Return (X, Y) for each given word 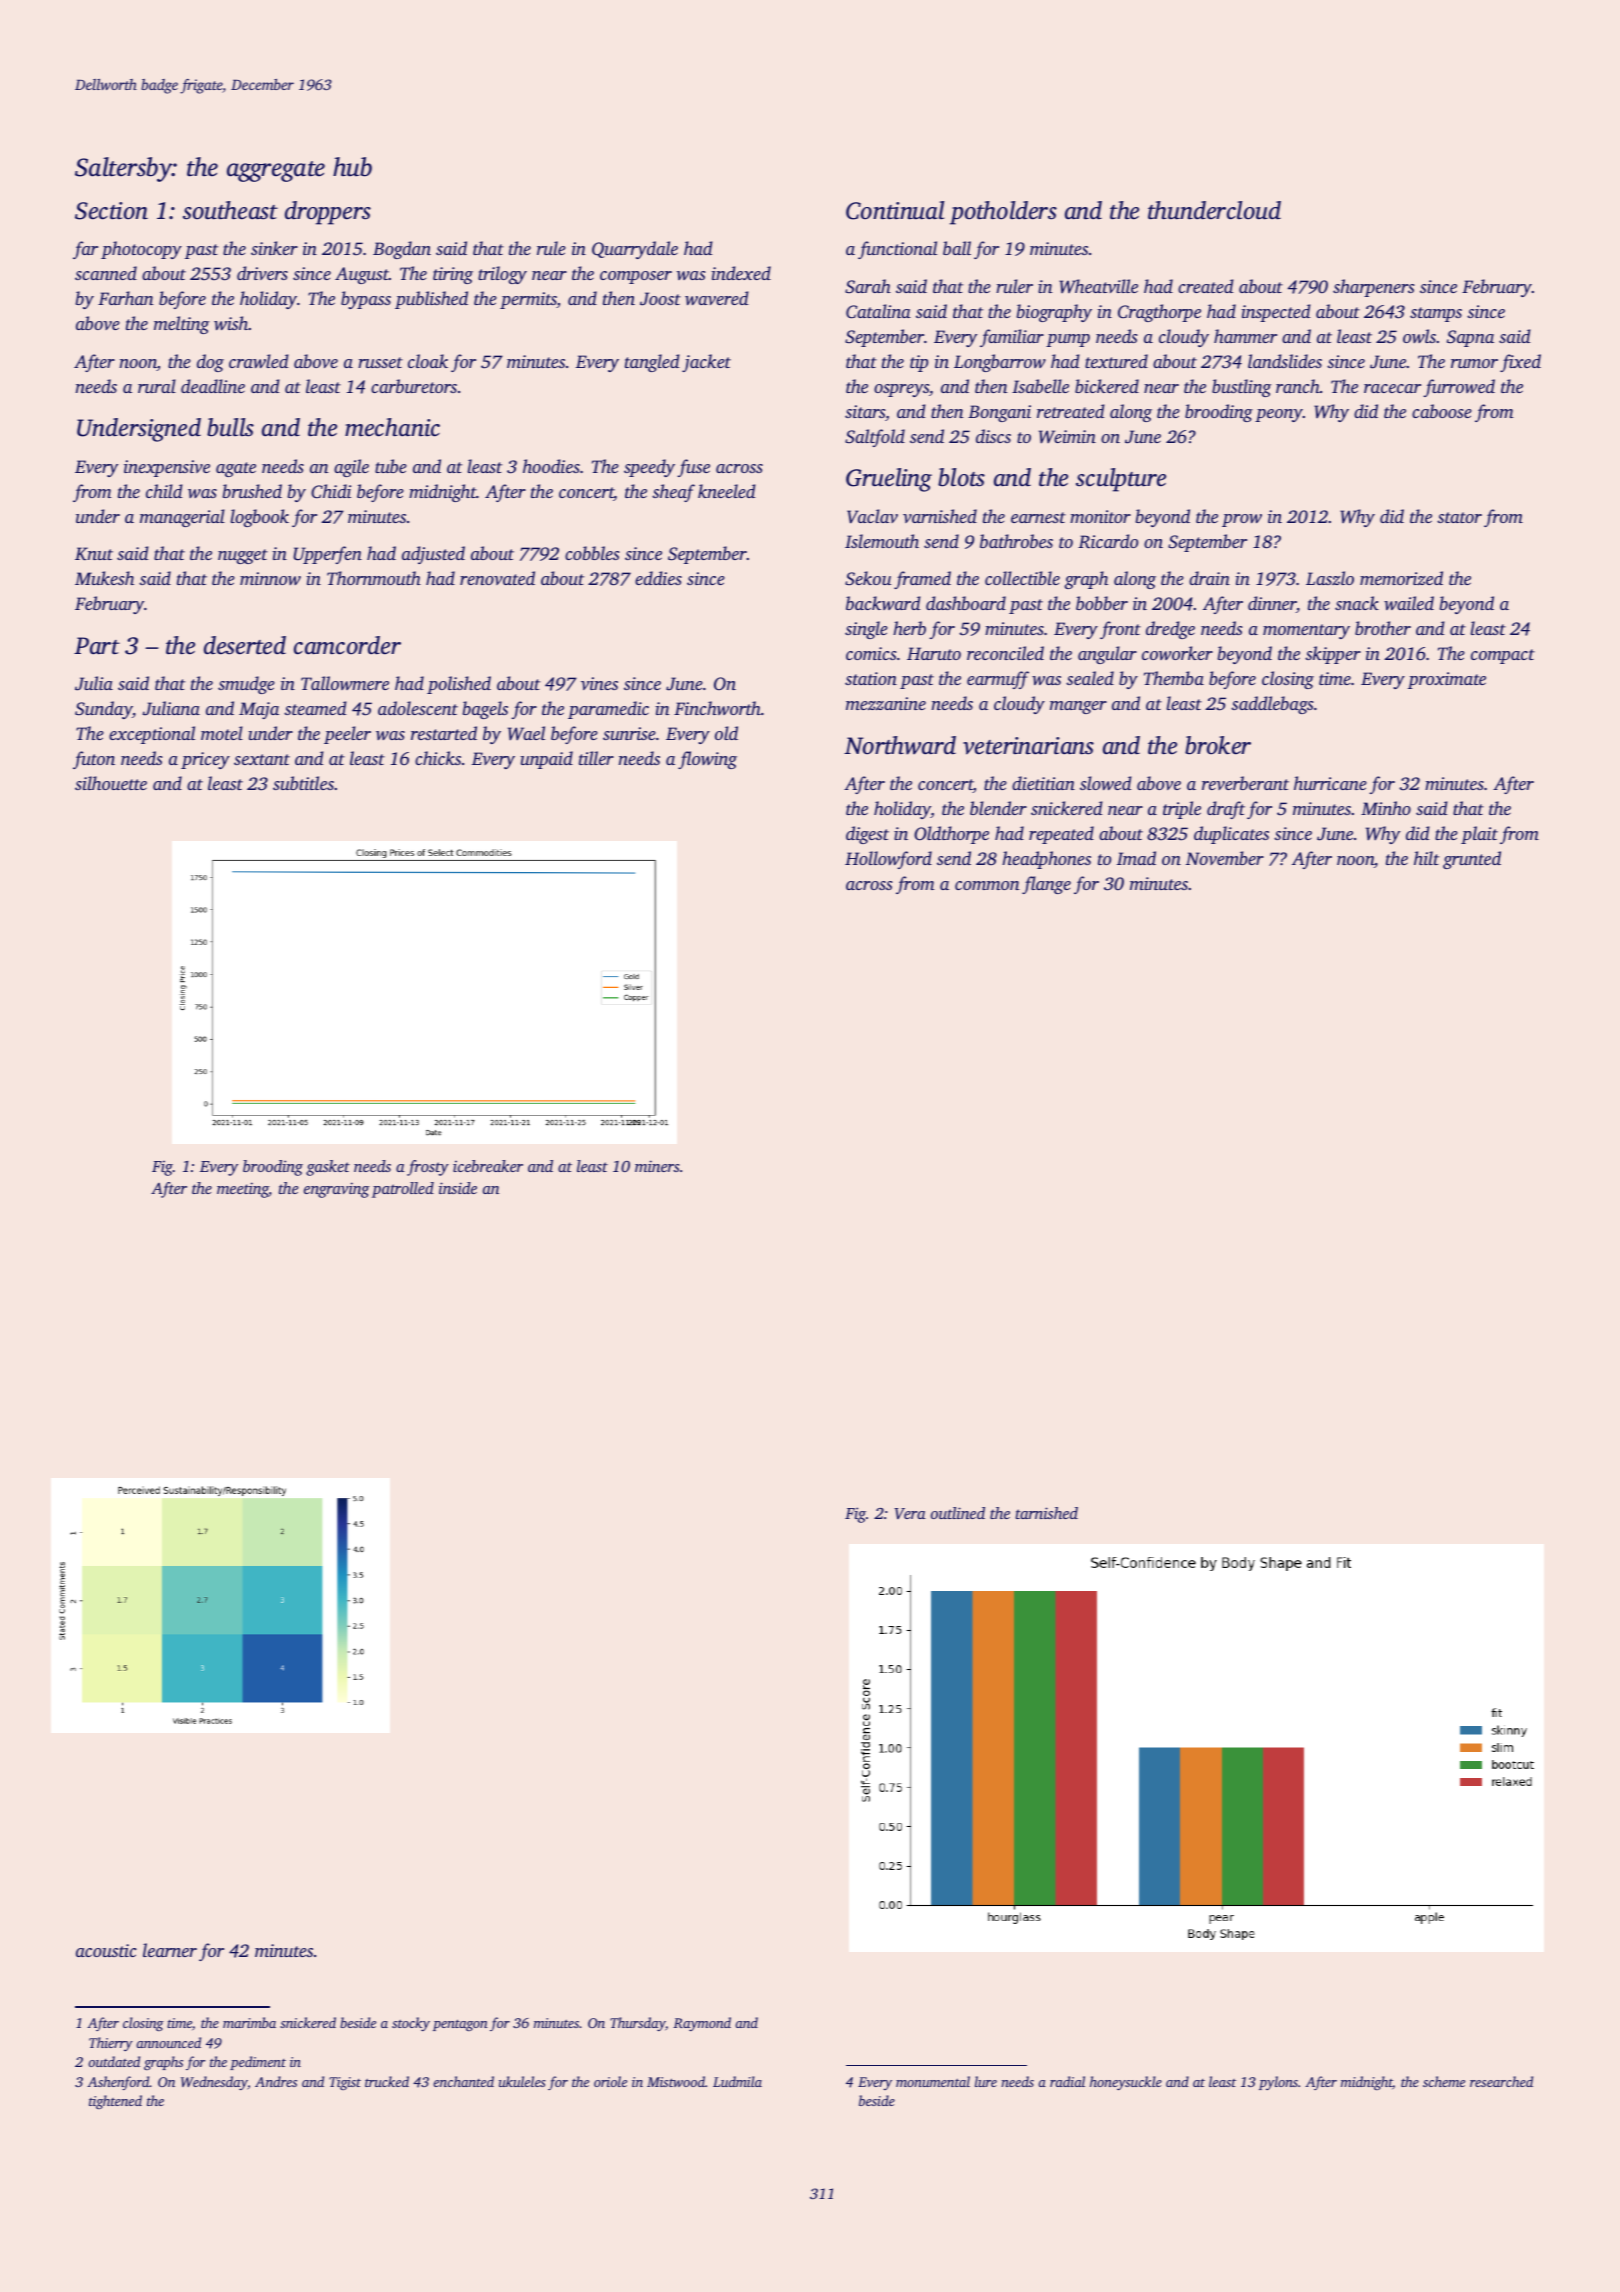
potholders (1003, 213)
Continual (895, 210)
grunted (1472, 860)
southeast (230, 210)
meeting (243, 1190)
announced (168, 2042)
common (987, 885)
